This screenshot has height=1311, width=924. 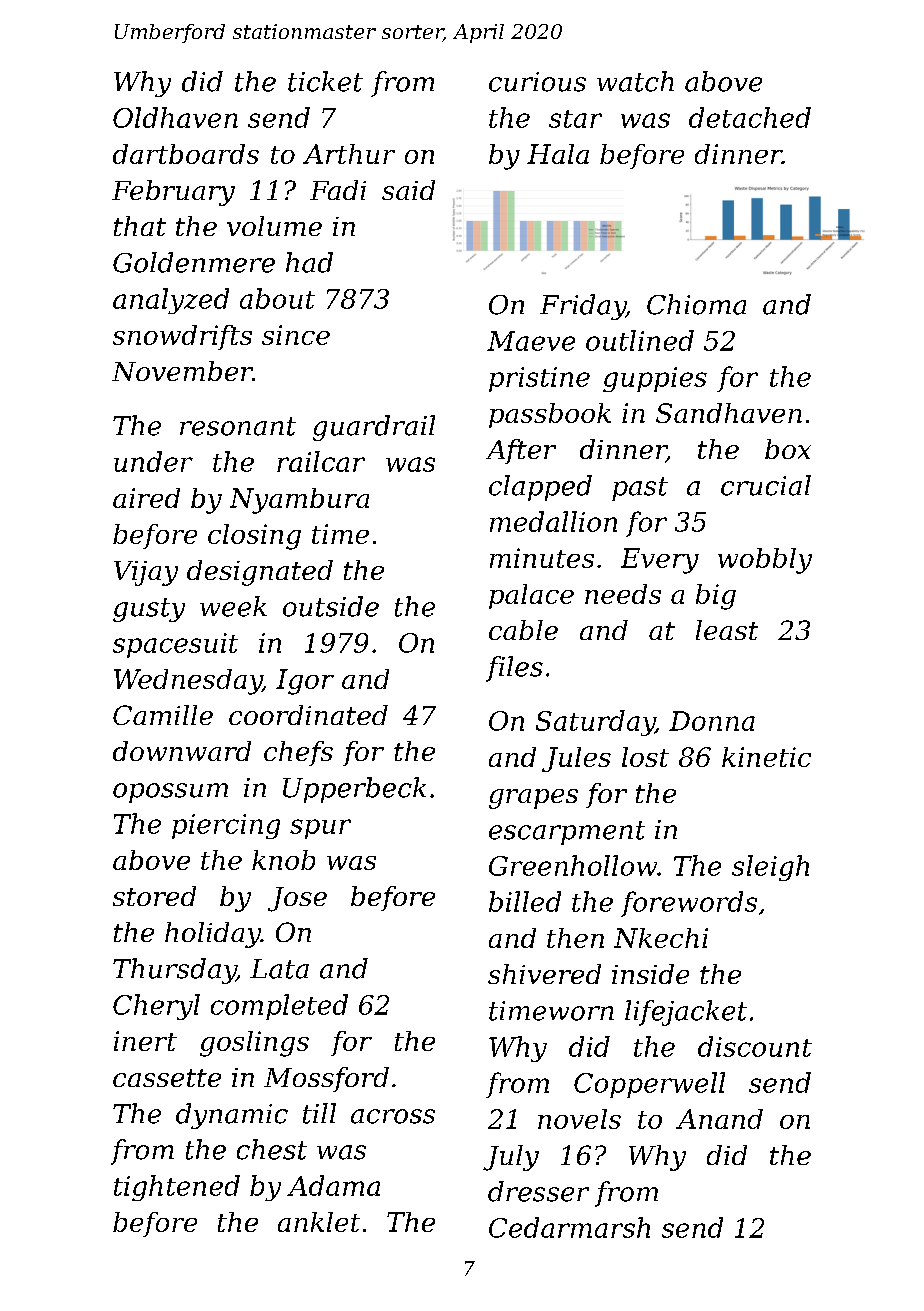 What do you see at coordinates (544, 974) in the screenshot?
I see `shivered` at bounding box center [544, 974].
